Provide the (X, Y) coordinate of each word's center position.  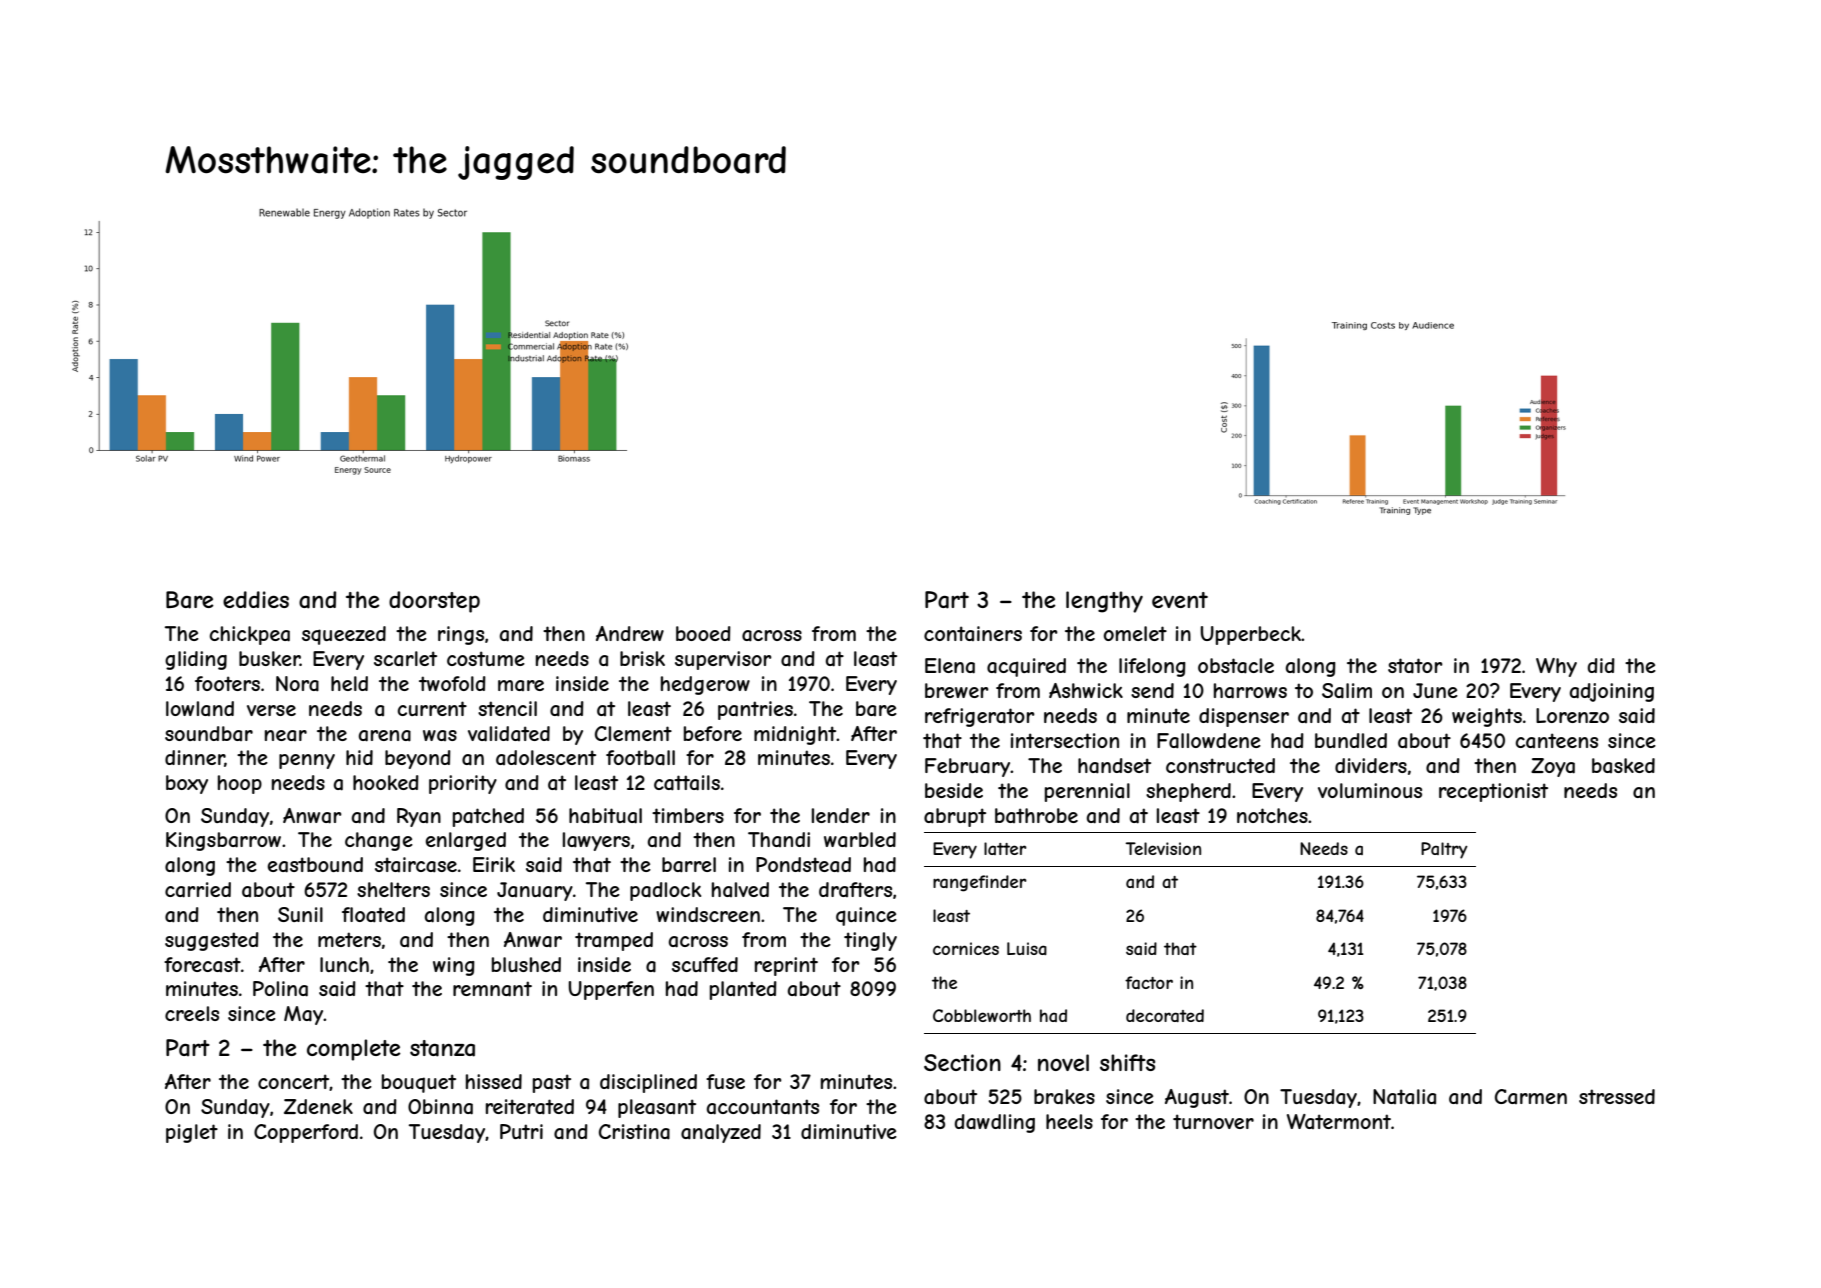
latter (1005, 848)
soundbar (209, 733)
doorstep (434, 602)
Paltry (1444, 850)
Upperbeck (1251, 635)
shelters (393, 889)
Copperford (306, 1133)
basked (1623, 765)
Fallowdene (1209, 741)
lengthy (1104, 602)
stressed (1617, 1096)
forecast (202, 964)
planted (743, 990)
